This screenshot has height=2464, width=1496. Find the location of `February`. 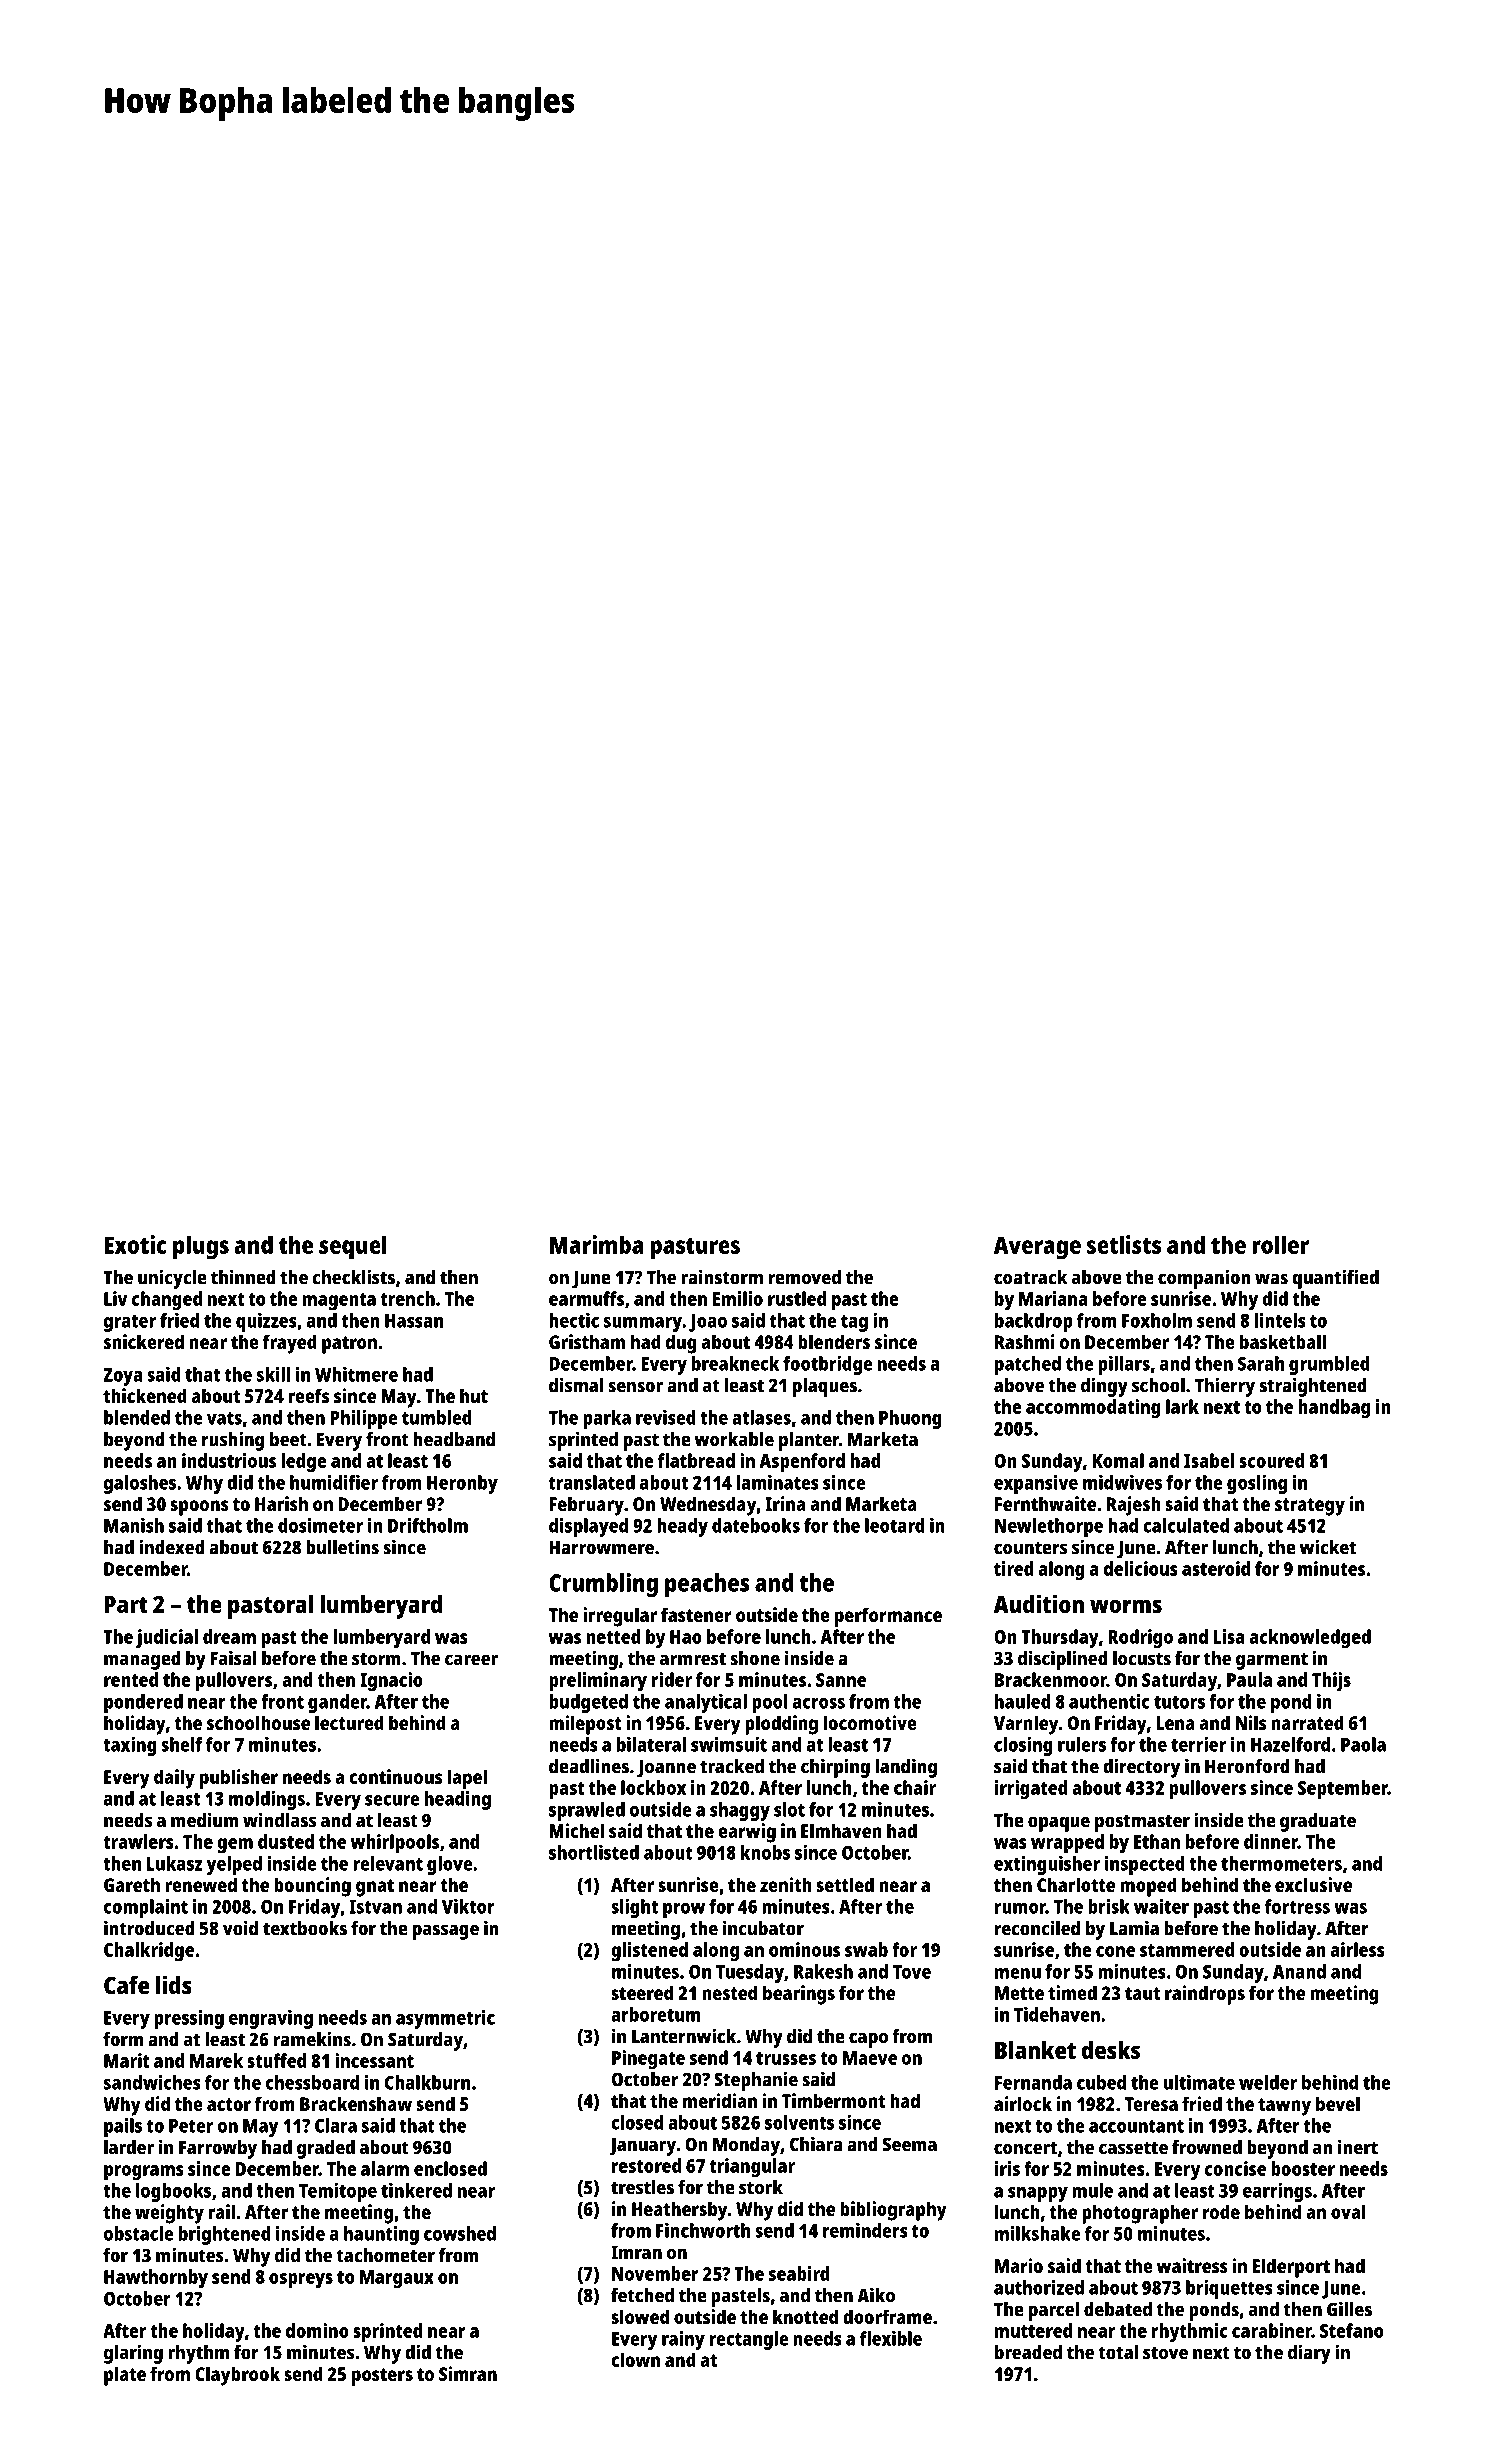

February is located at coordinates (586, 1506).
